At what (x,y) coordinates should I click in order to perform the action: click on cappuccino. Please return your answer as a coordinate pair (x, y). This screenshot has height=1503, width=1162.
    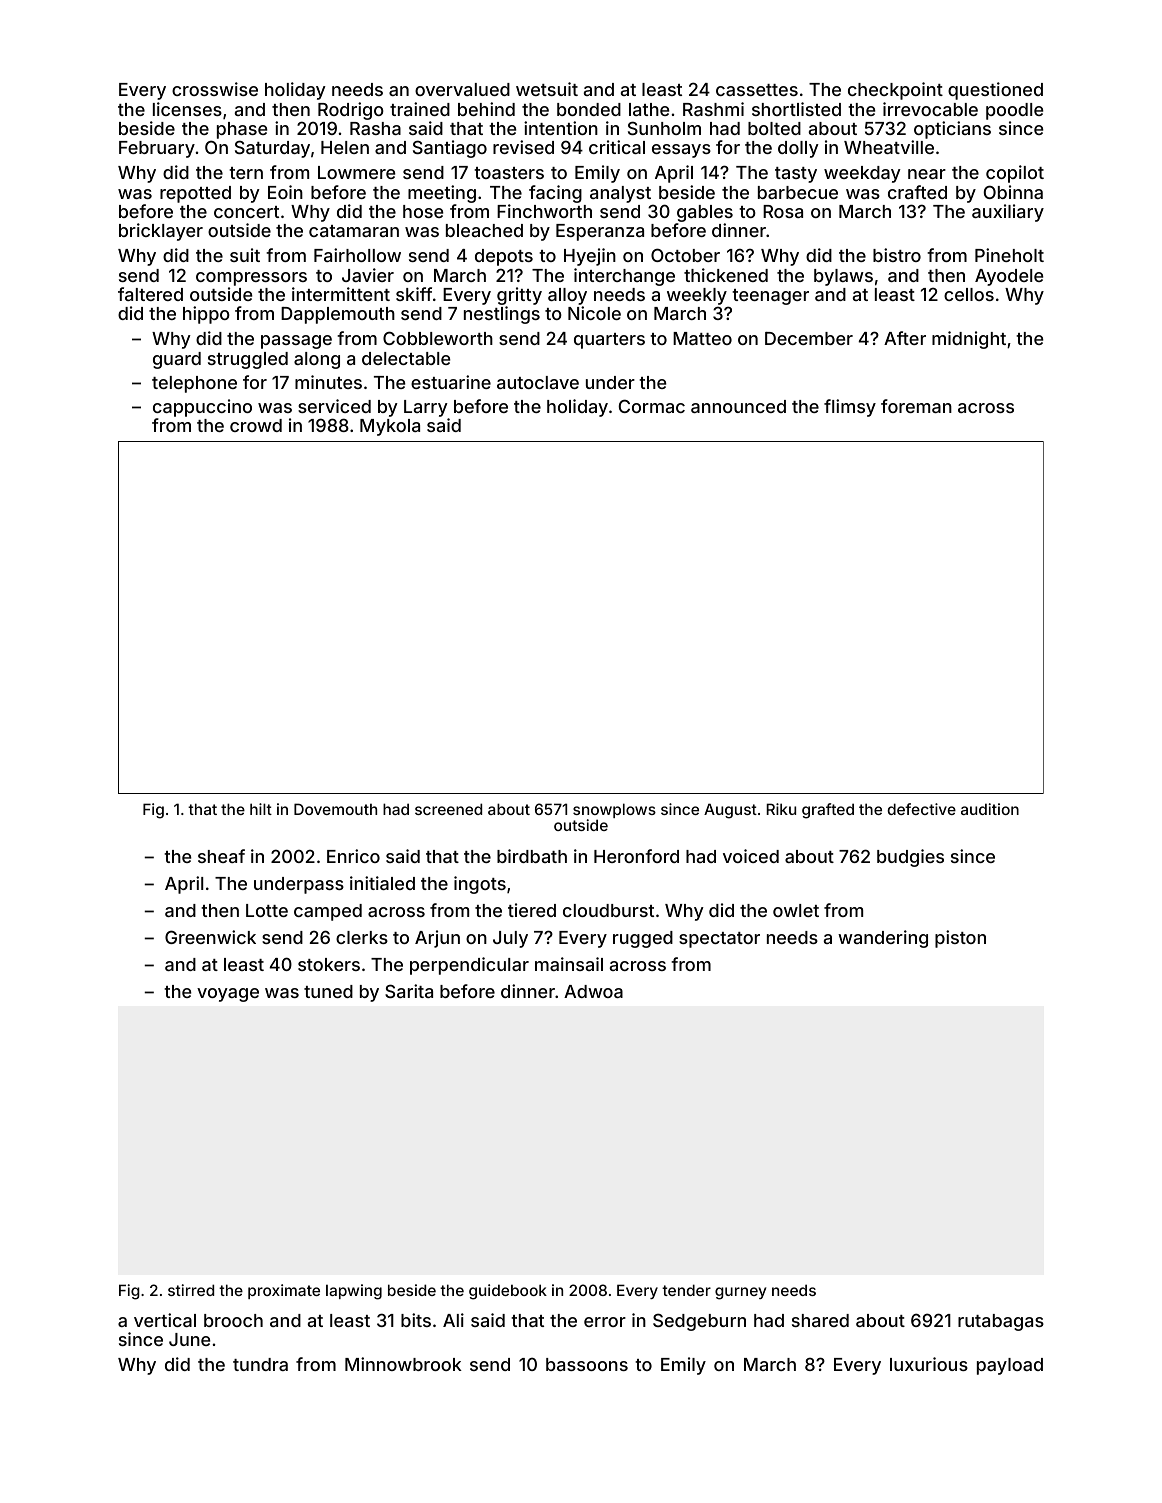
    Looking at the image, I should click on (202, 408).
